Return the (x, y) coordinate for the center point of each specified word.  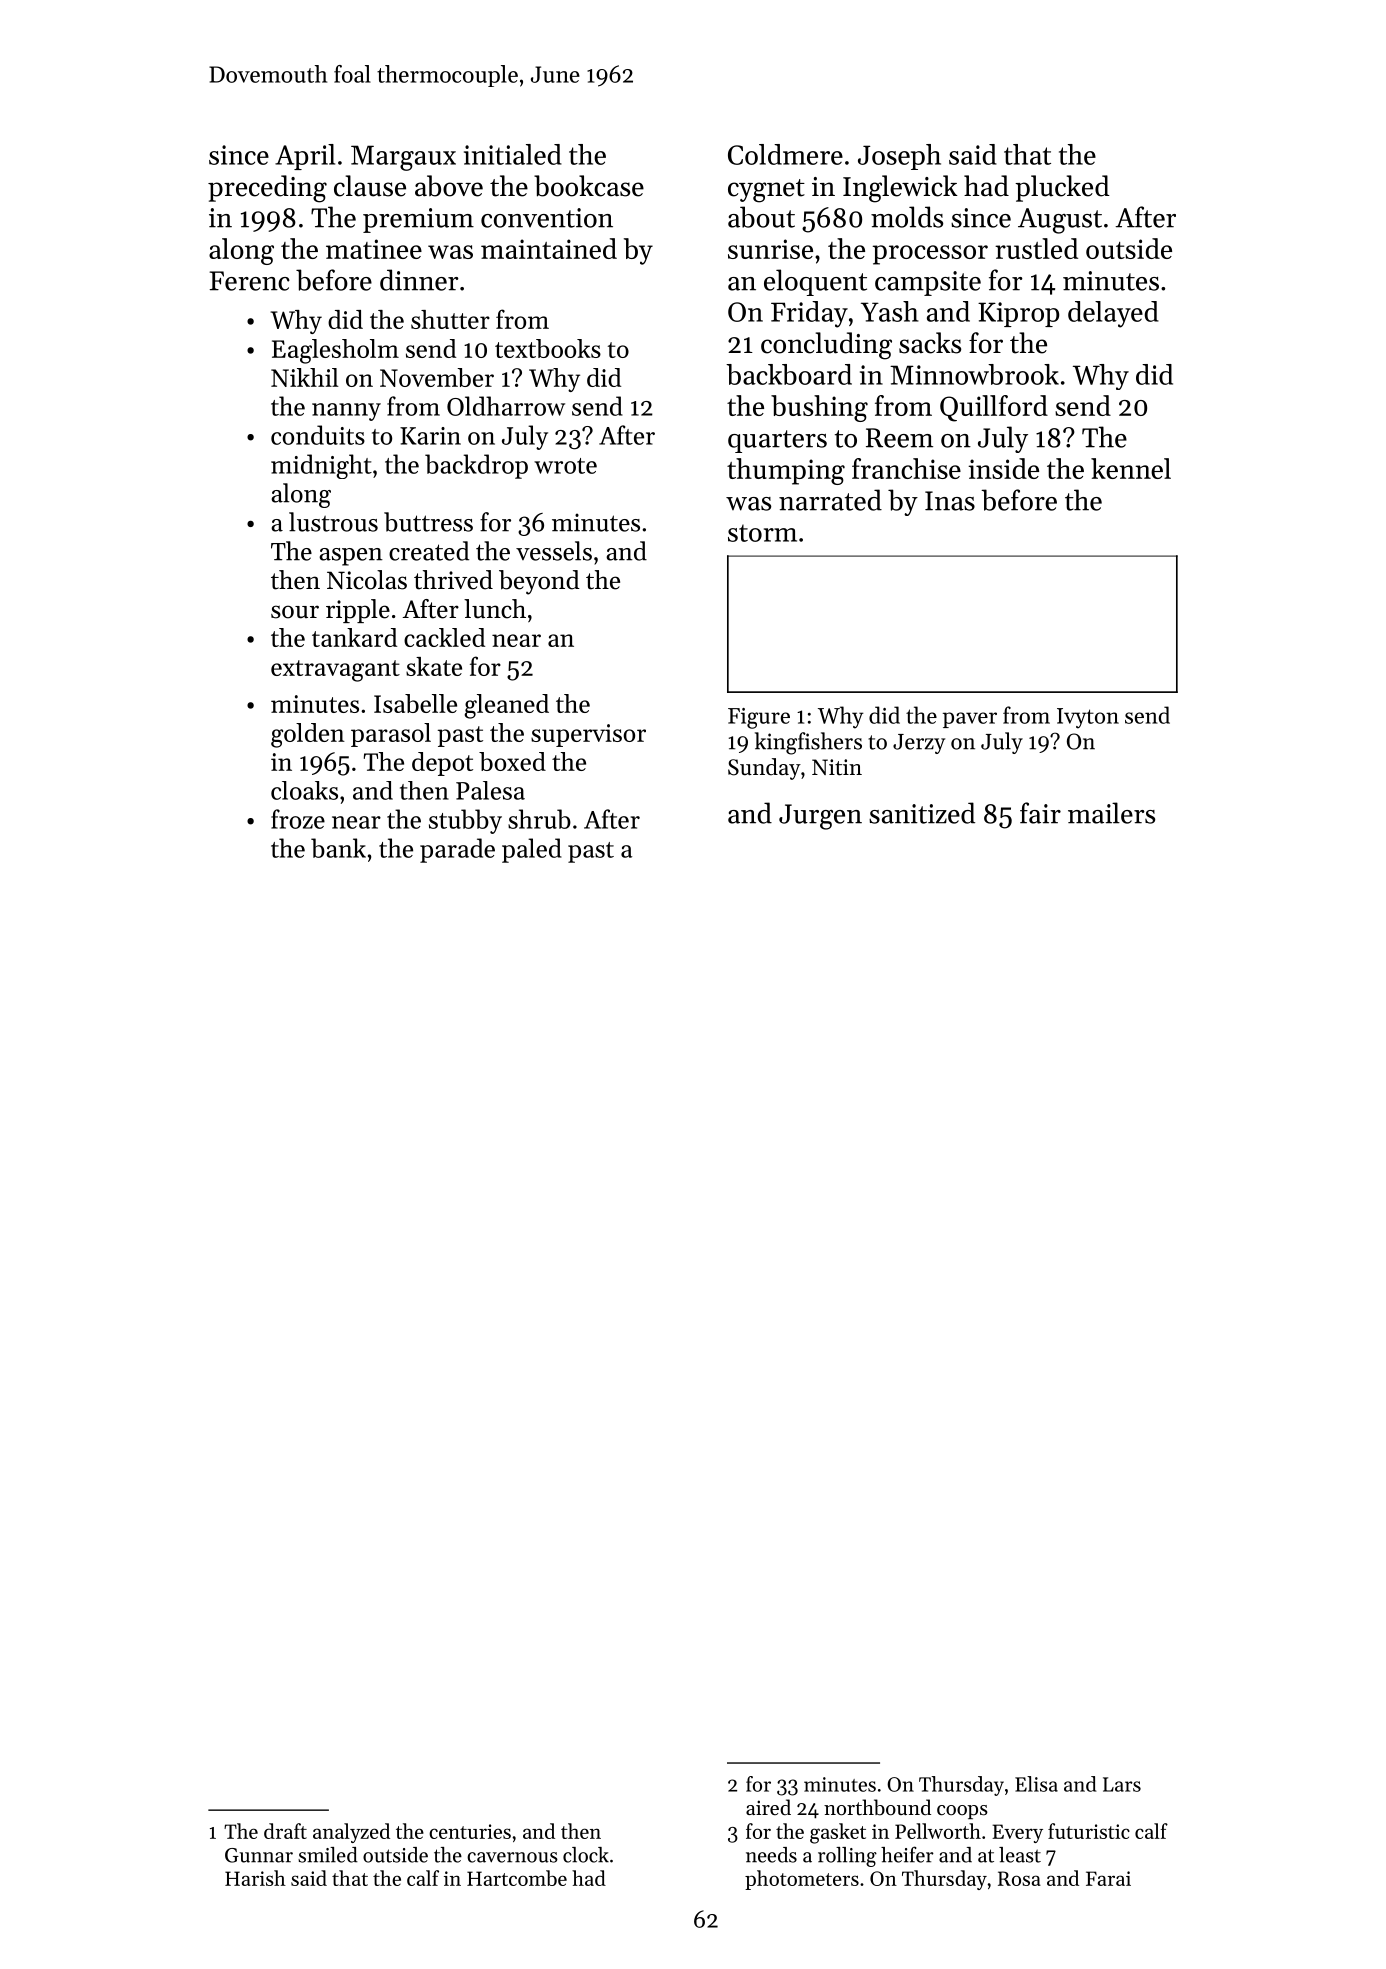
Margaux (403, 158)
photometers (802, 1880)
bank (338, 848)
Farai (1108, 1878)
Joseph (899, 157)
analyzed (351, 1833)
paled (532, 850)
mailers (1111, 813)
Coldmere (785, 154)
